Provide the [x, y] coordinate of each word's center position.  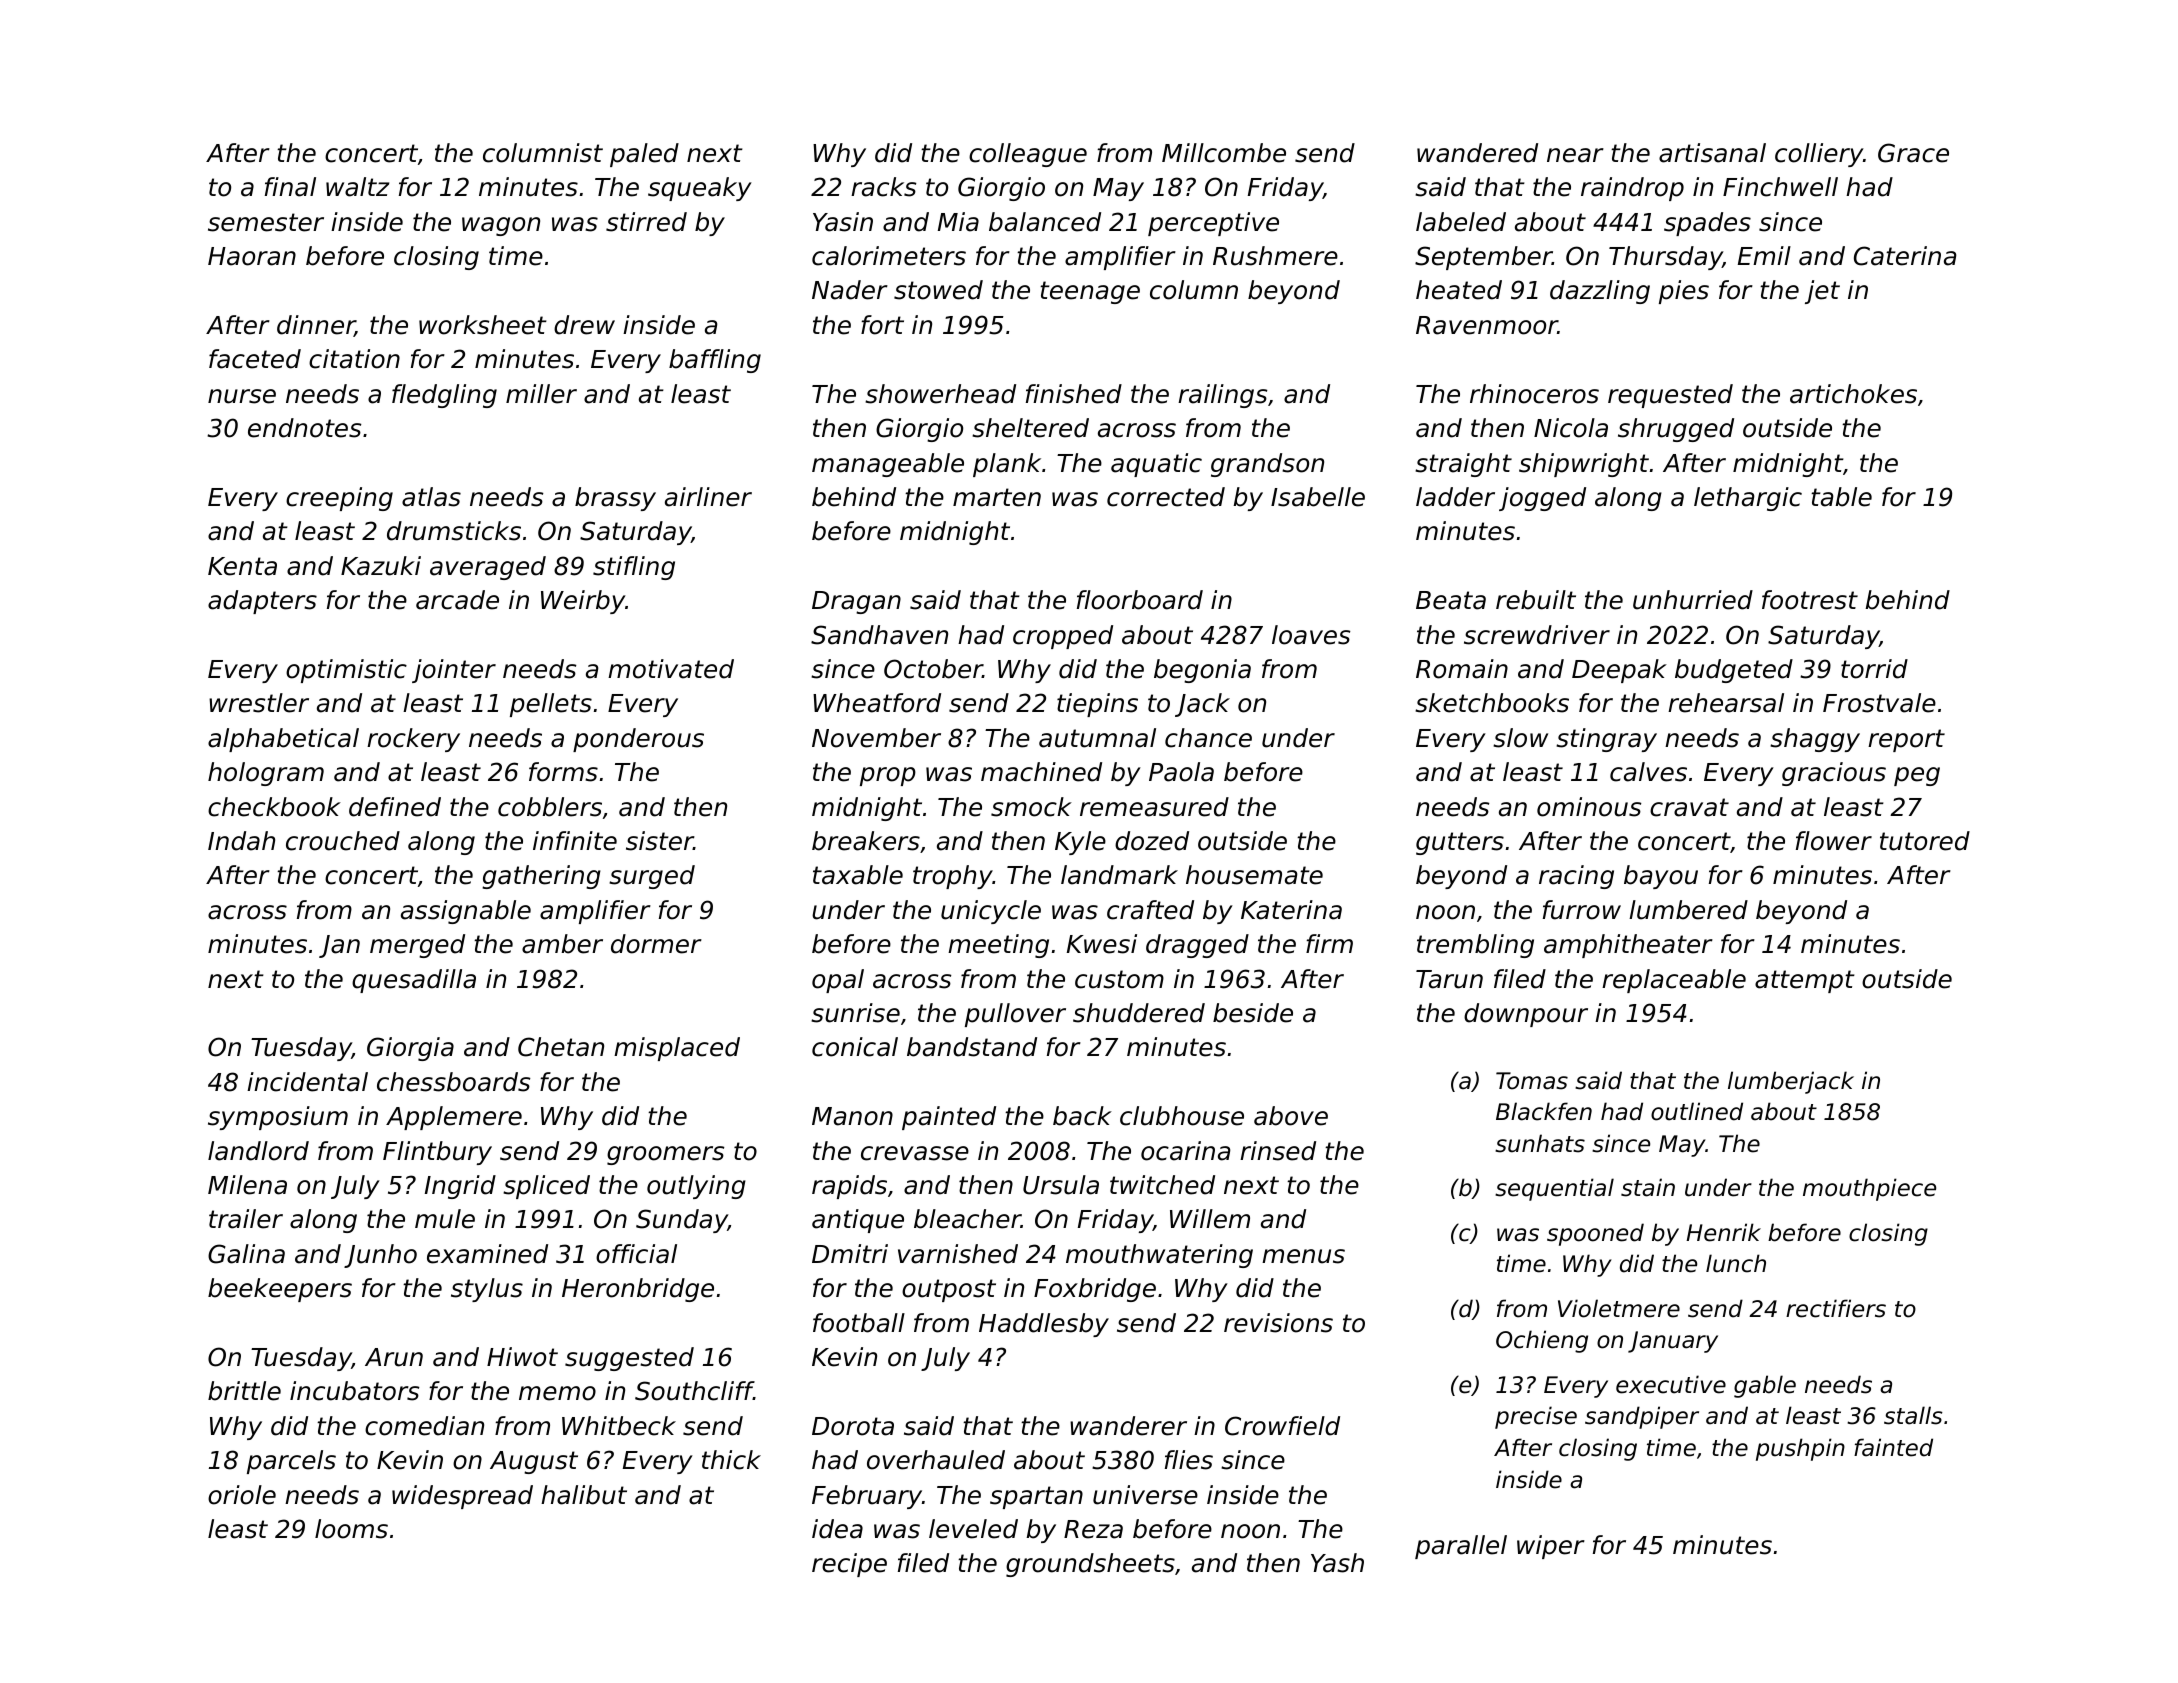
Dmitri [850, 1253]
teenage [1090, 292]
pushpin [1800, 1449]
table [1841, 497]
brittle [244, 1391]
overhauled [936, 1460]
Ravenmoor [1487, 325]
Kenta [242, 566]
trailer [246, 1219]
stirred [646, 222]
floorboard [1140, 600]
